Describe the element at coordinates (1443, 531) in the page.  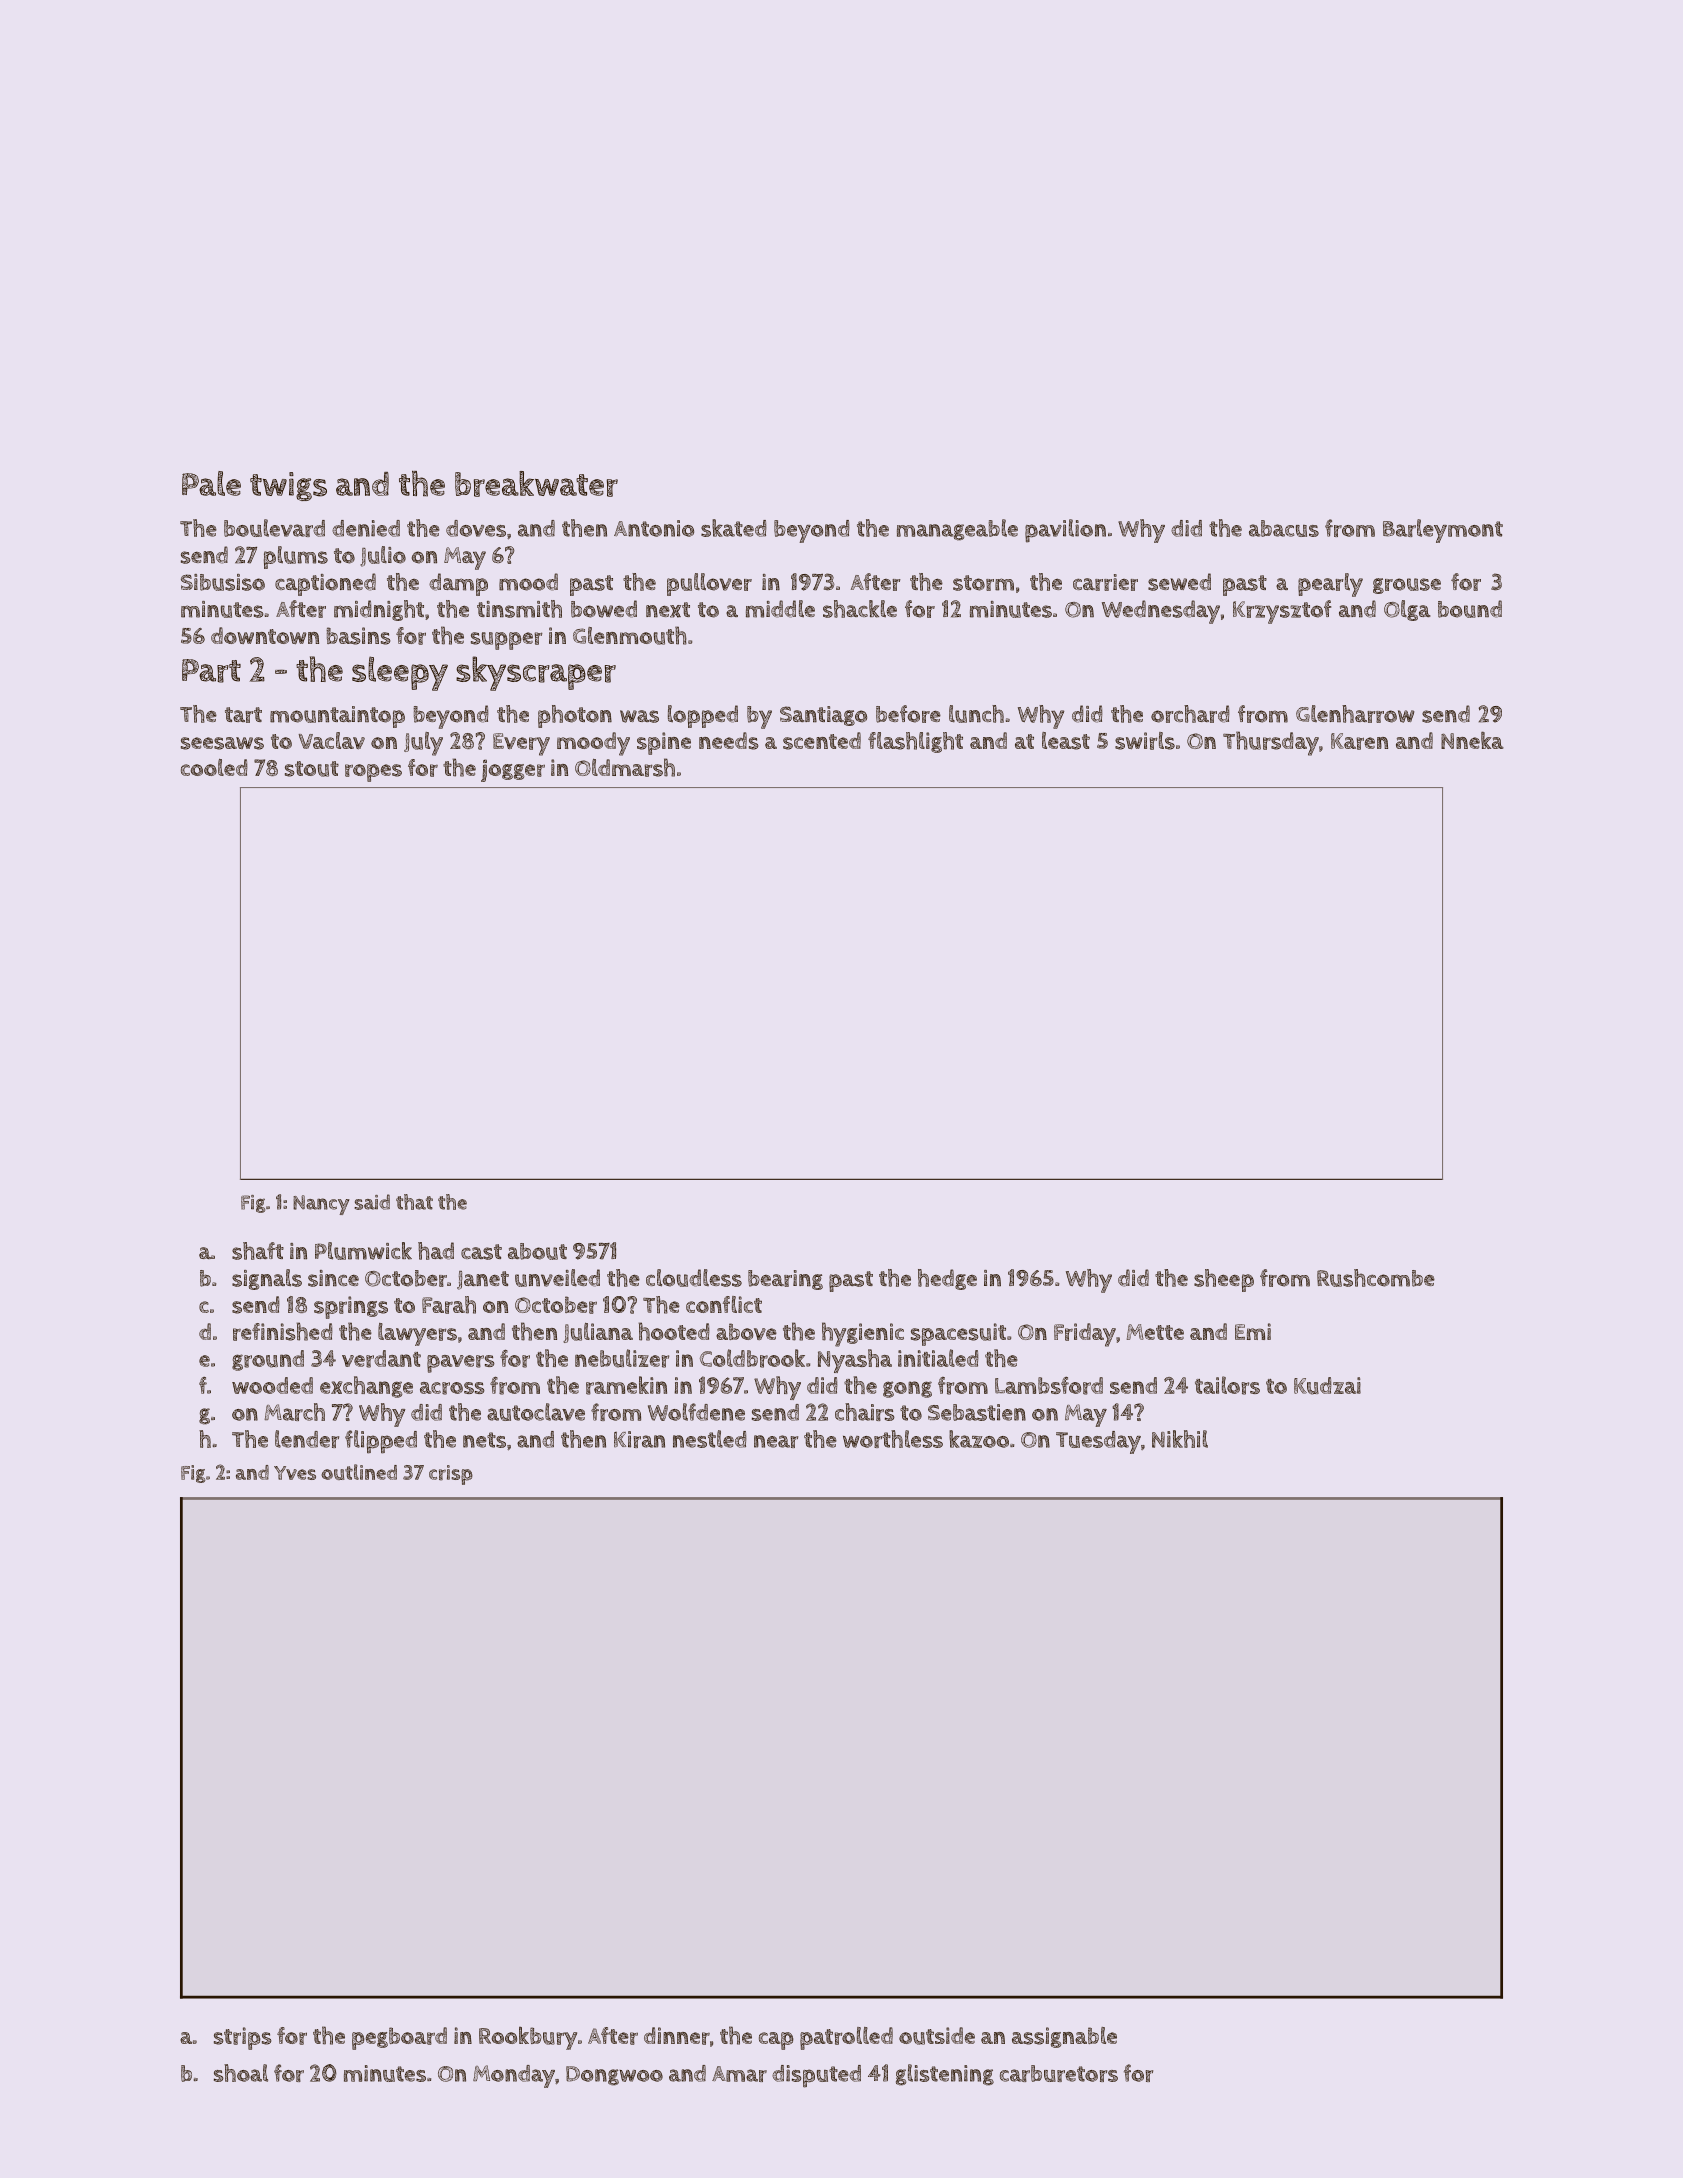
I see `Barleymont` at that location.
